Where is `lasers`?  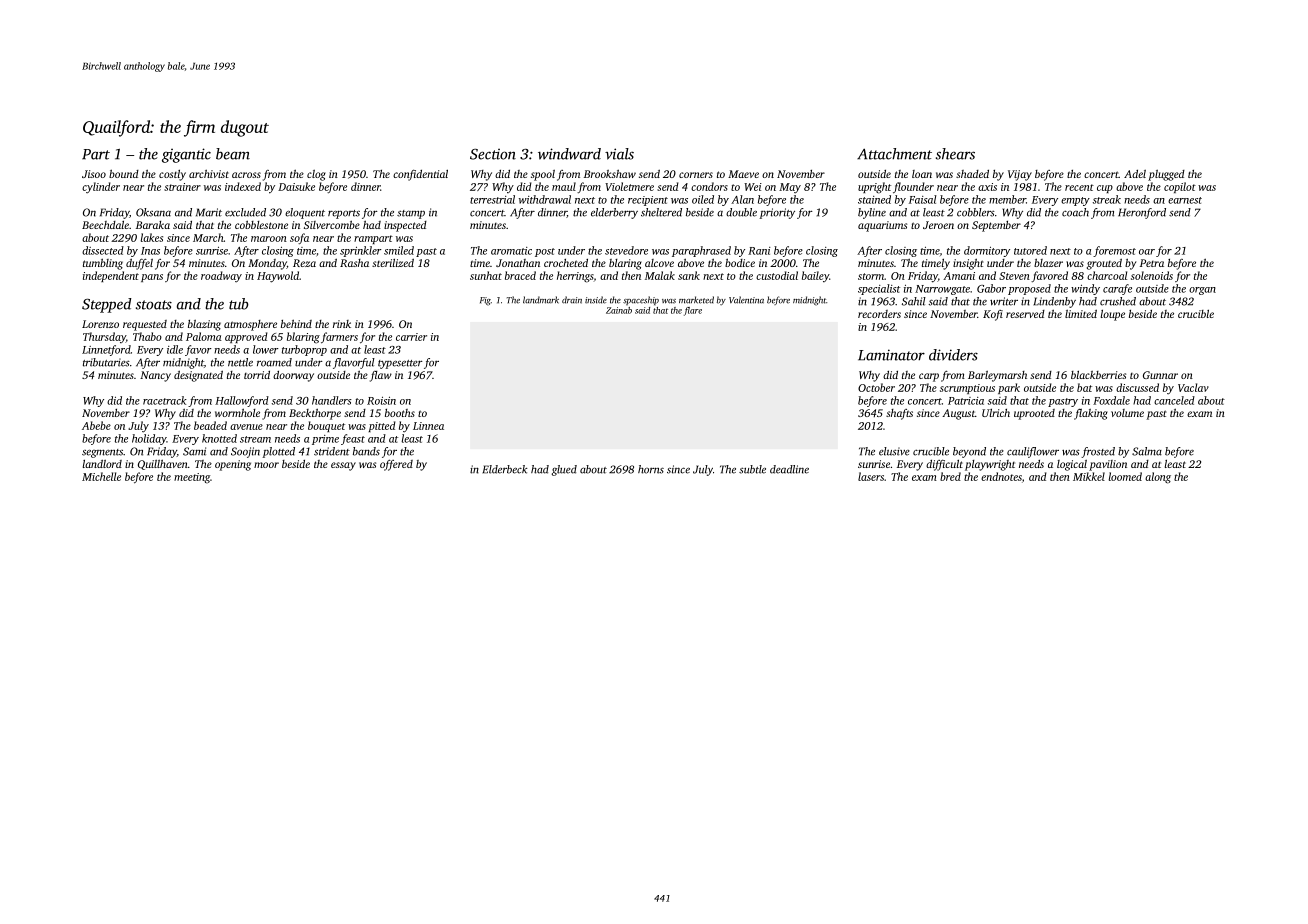 lasers is located at coordinates (871, 476).
